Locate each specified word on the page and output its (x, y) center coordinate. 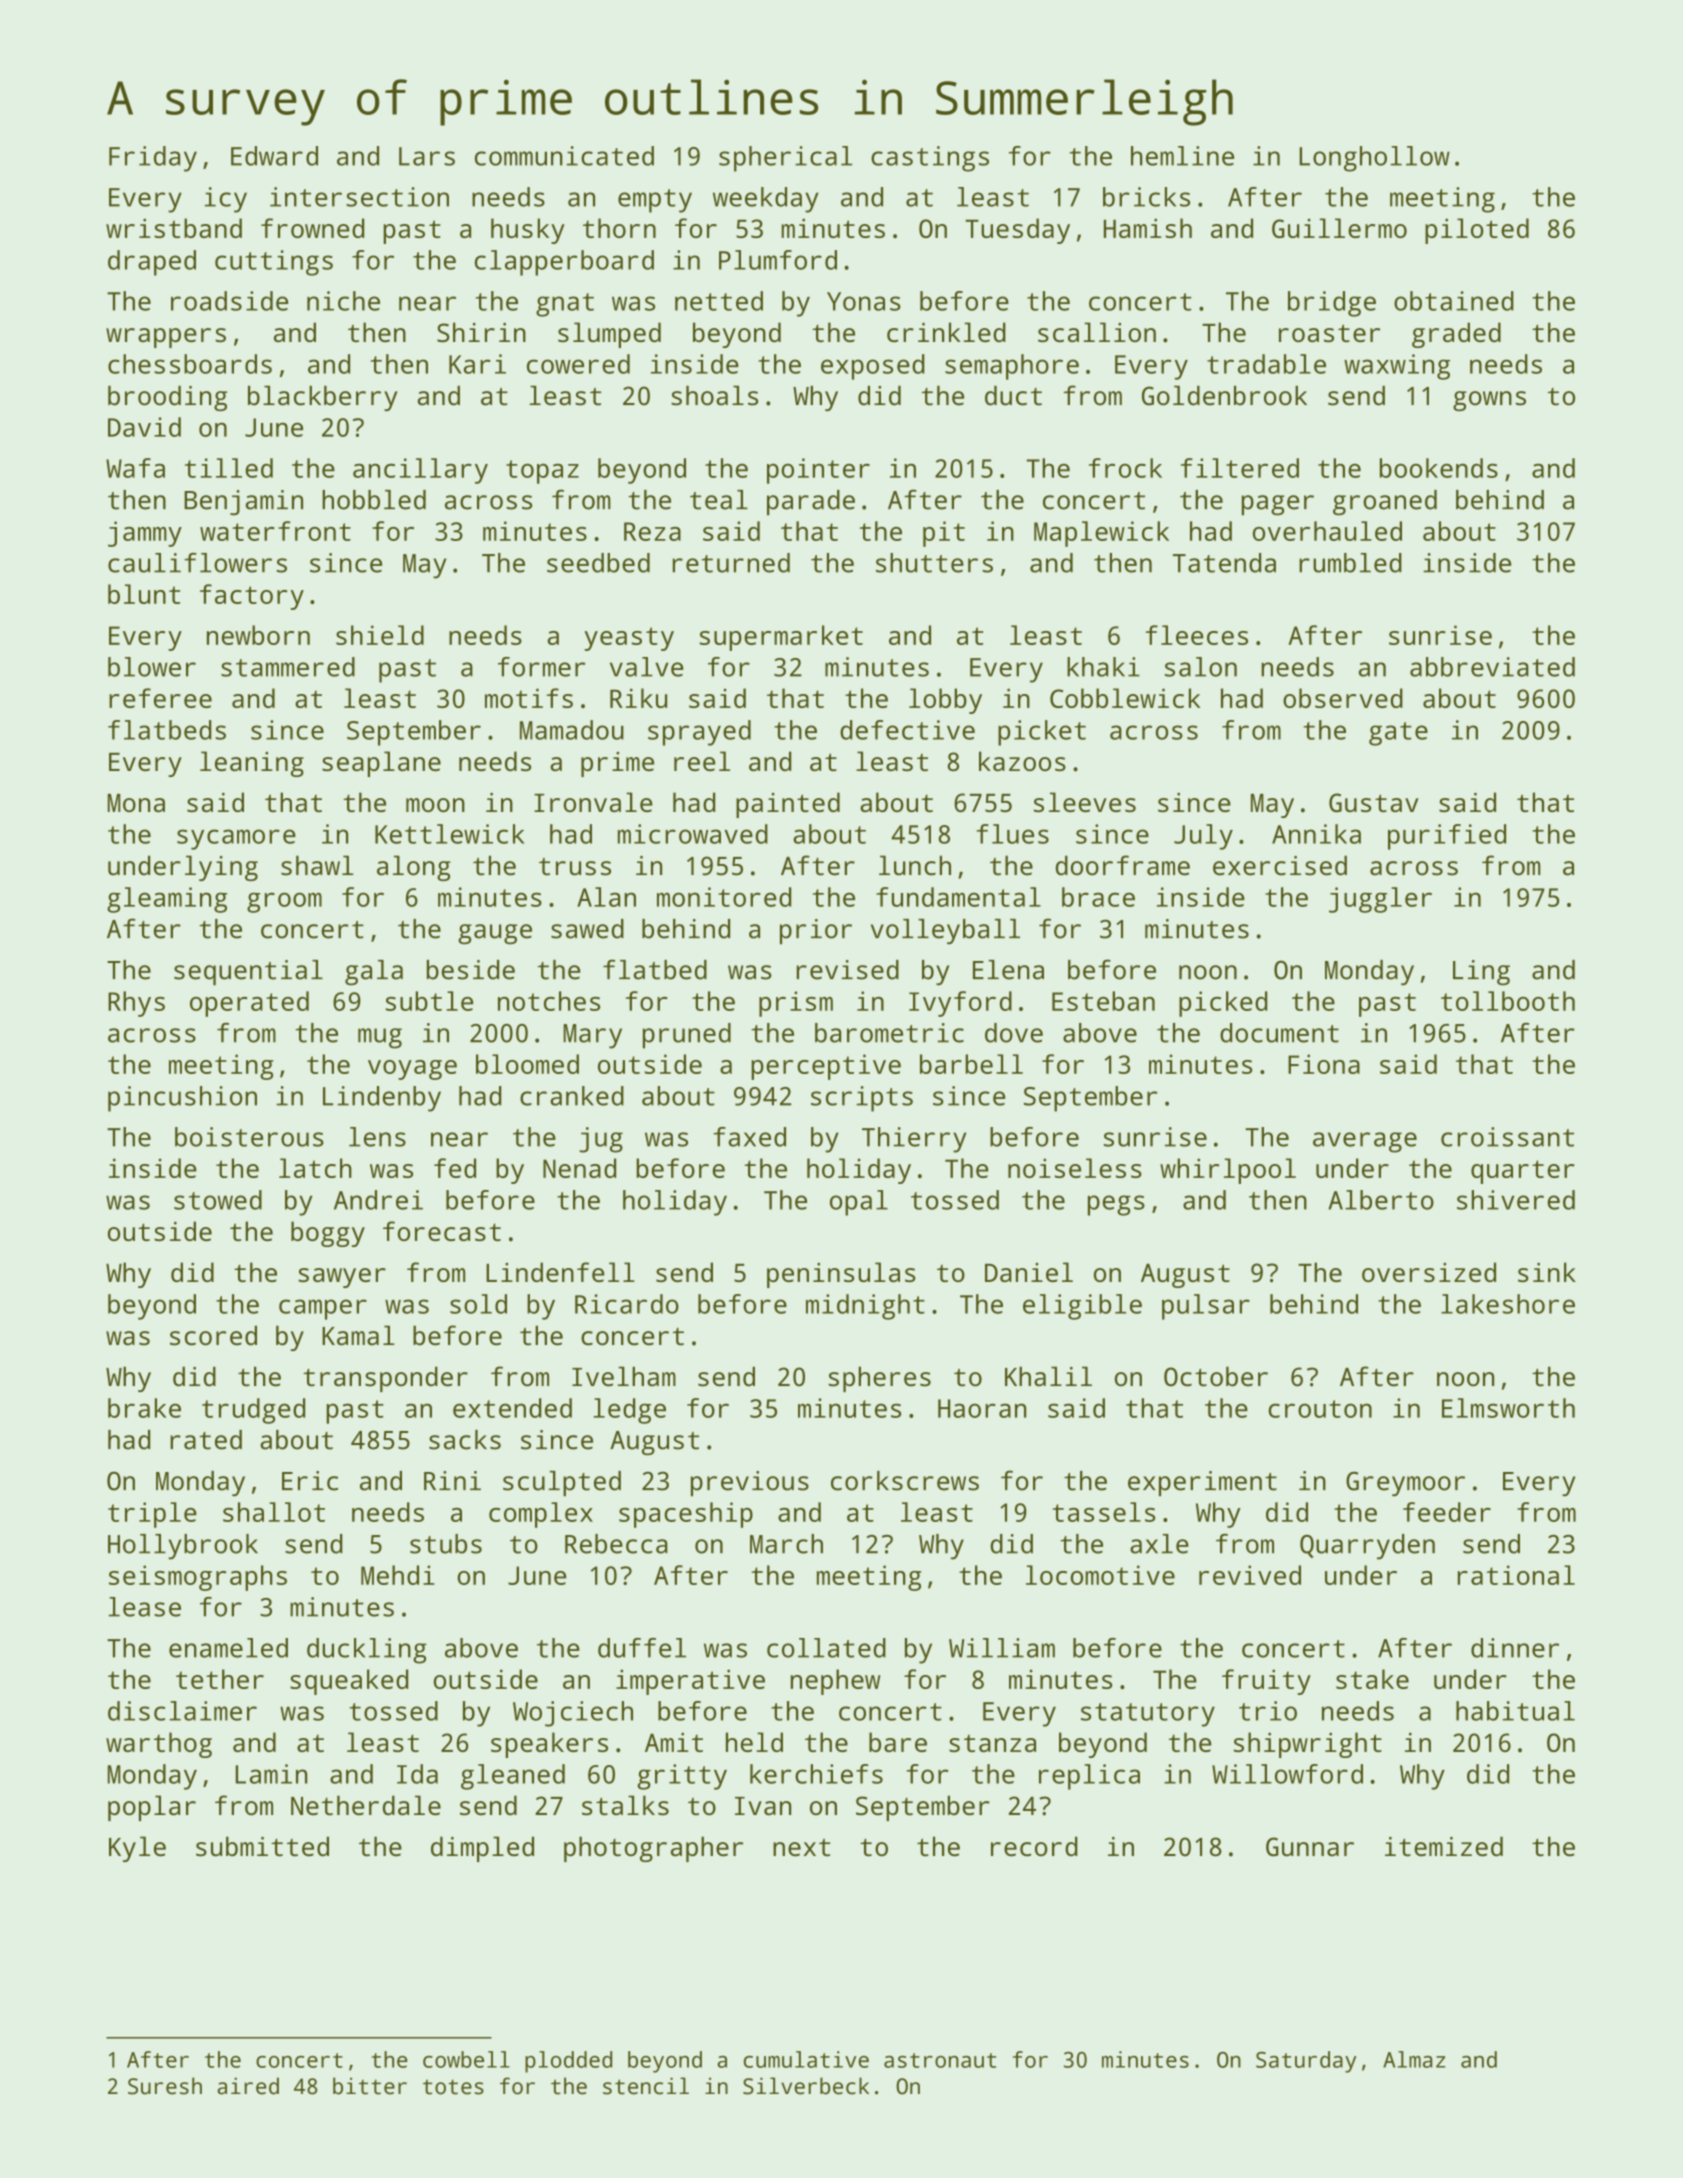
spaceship (686, 1515)
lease (144, 1607)
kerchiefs (816, 1774)
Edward (274, 156)
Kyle (137, 1849)
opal (859, 1203)
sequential (248, 973)
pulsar (1206, 1307)
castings (930, 159)
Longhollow (1374, 159)
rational (1516, 1575)
